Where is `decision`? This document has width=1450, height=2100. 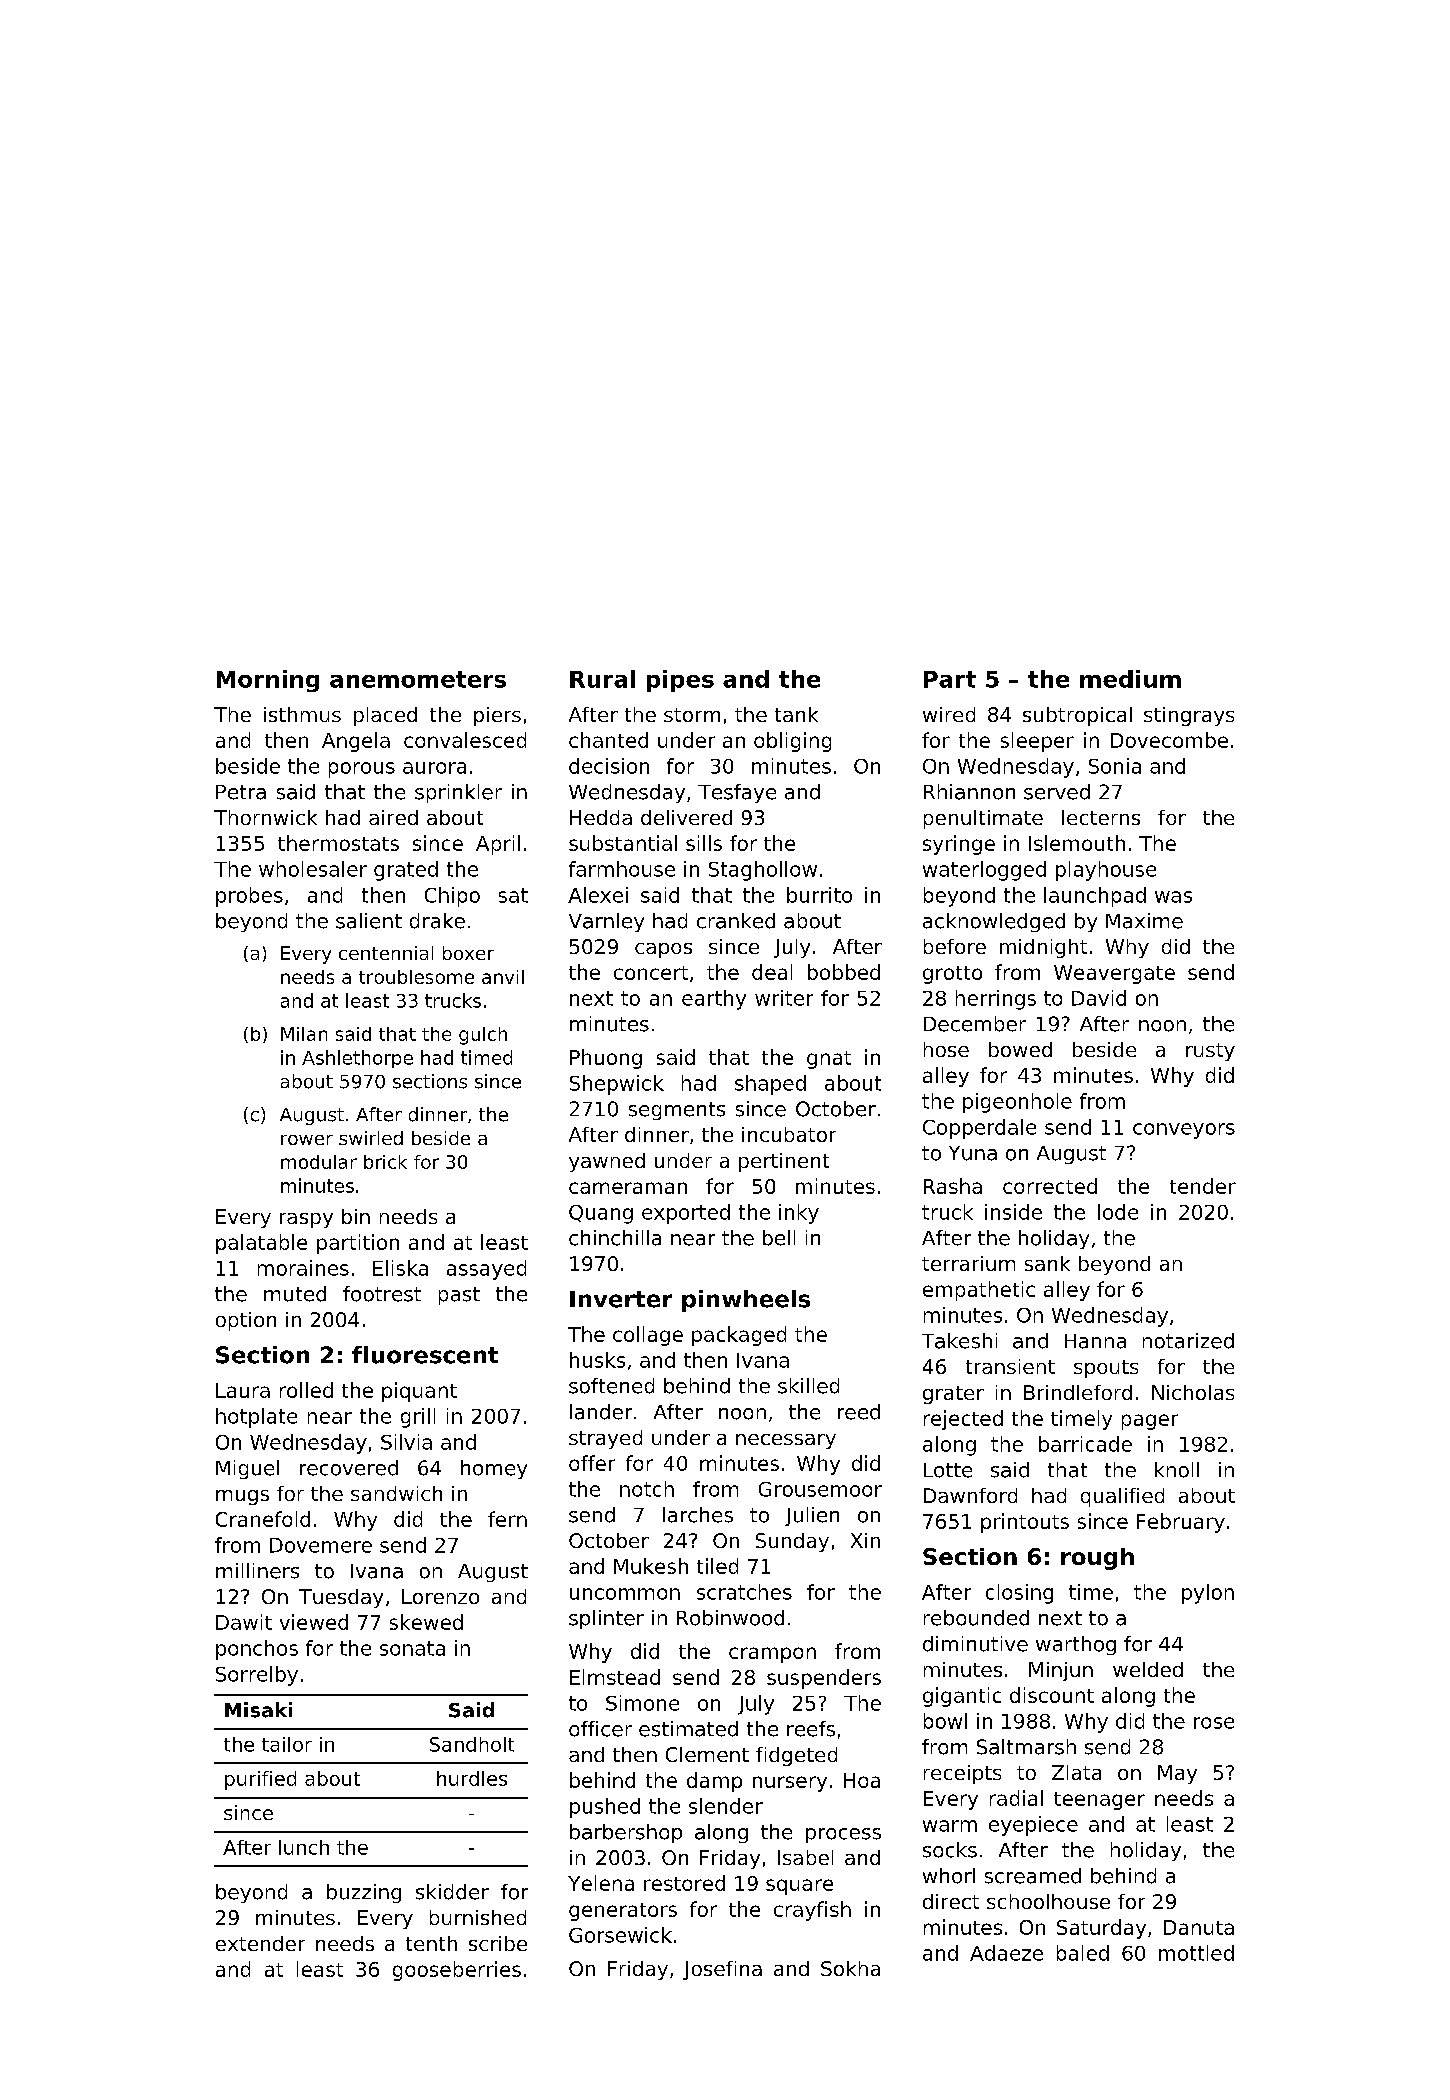
decision is located at coordinates (609, 766).
